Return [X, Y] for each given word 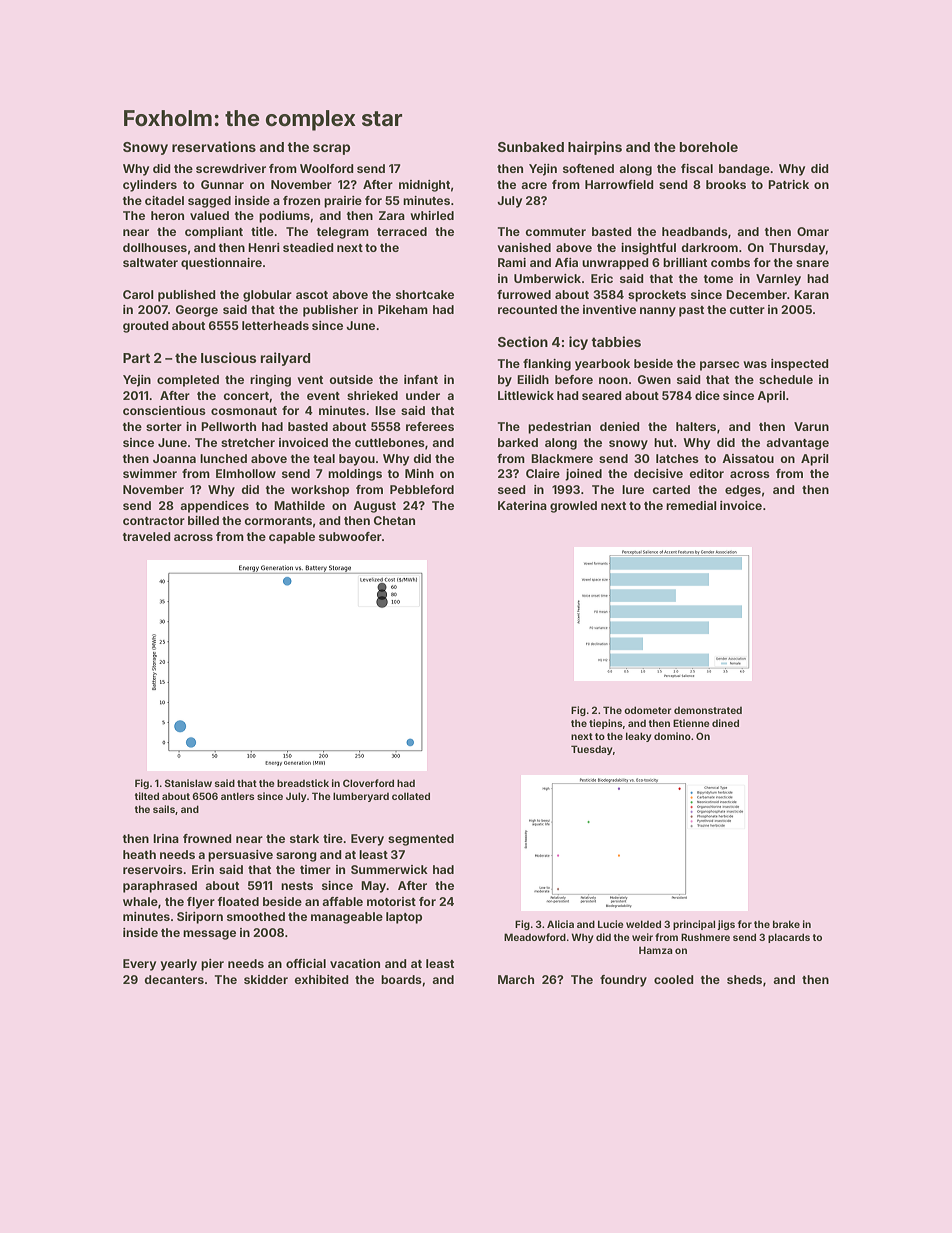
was [755, 364]
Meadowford [535, 937]
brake [786, 924]
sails [164, 809]
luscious [229, 357]
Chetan [394, 520]
